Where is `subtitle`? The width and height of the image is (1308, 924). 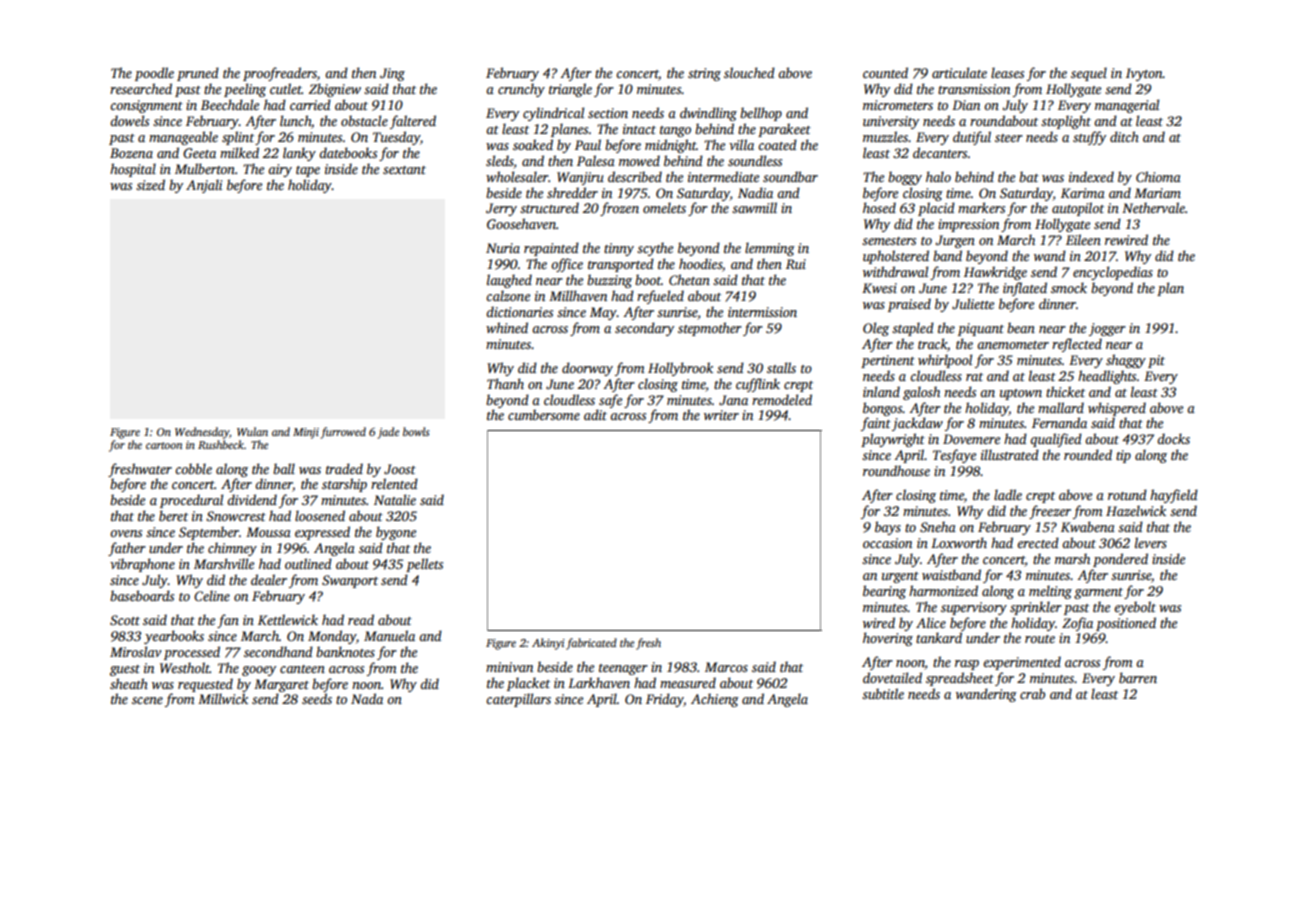 subtitle is located at coordinates (883, 693).
